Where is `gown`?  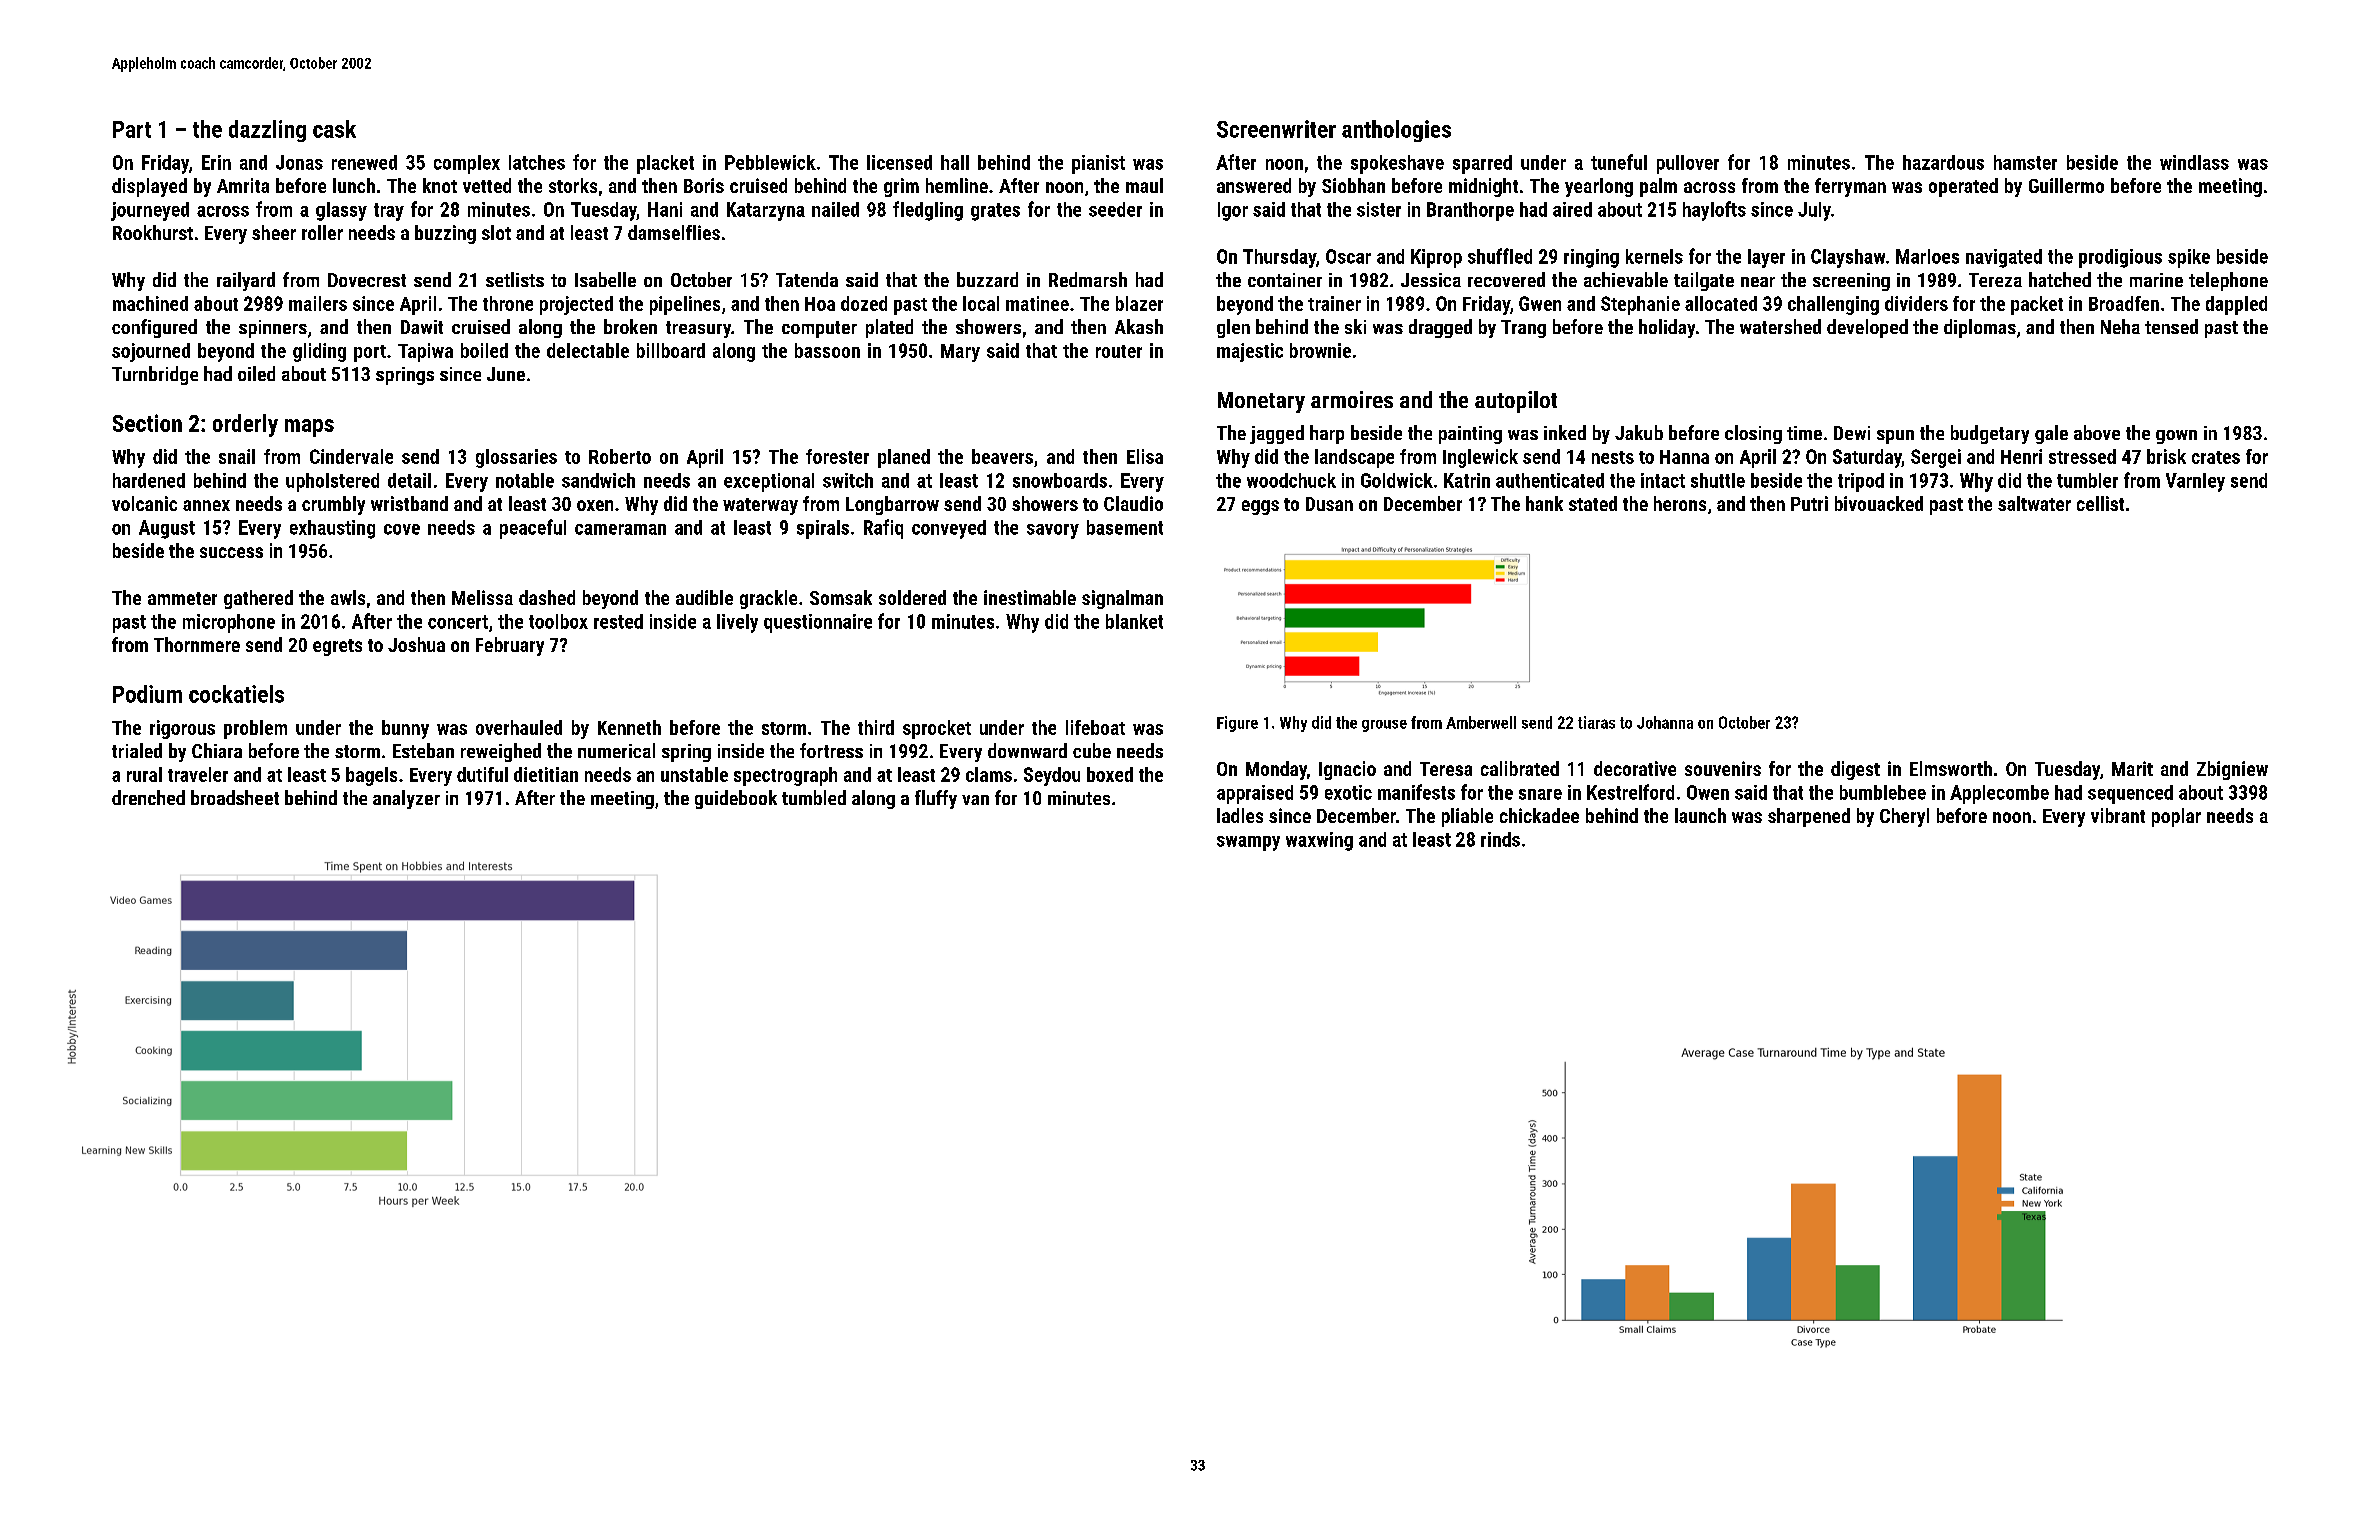 gown is located at coordinates (2176, 437).
